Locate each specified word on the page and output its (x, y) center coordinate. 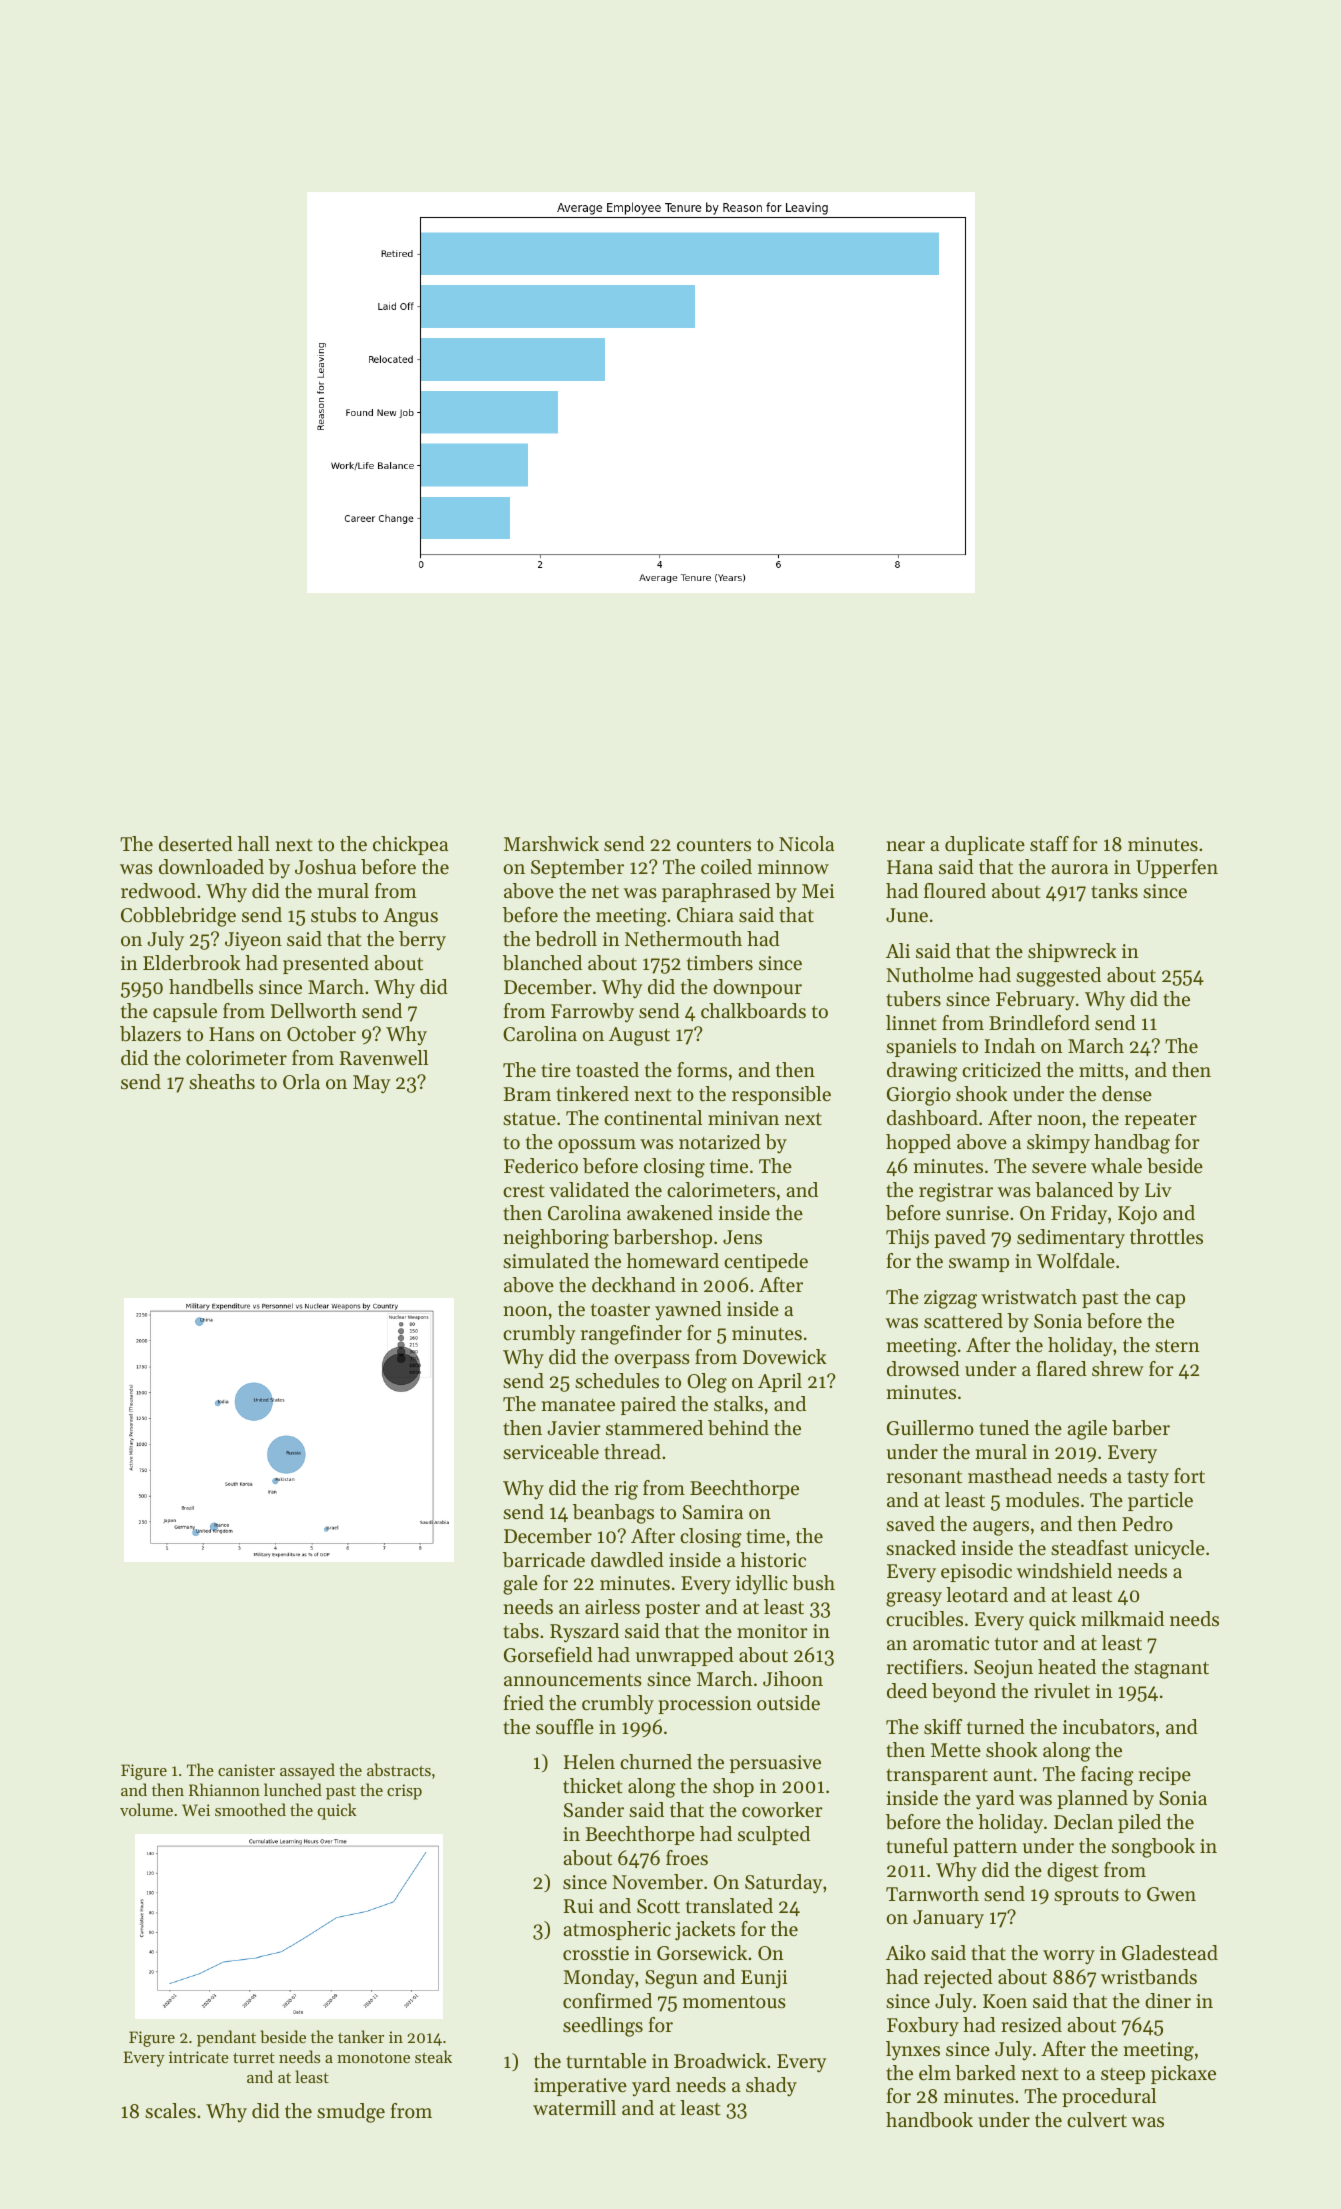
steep (1123, 2076)
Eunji (764, 1979)
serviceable (551, 1452)
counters (714, 845)
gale (520, 1585)
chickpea (410, 845)
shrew (1118, 1369)
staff (1049, 844)
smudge (351, 2113)
